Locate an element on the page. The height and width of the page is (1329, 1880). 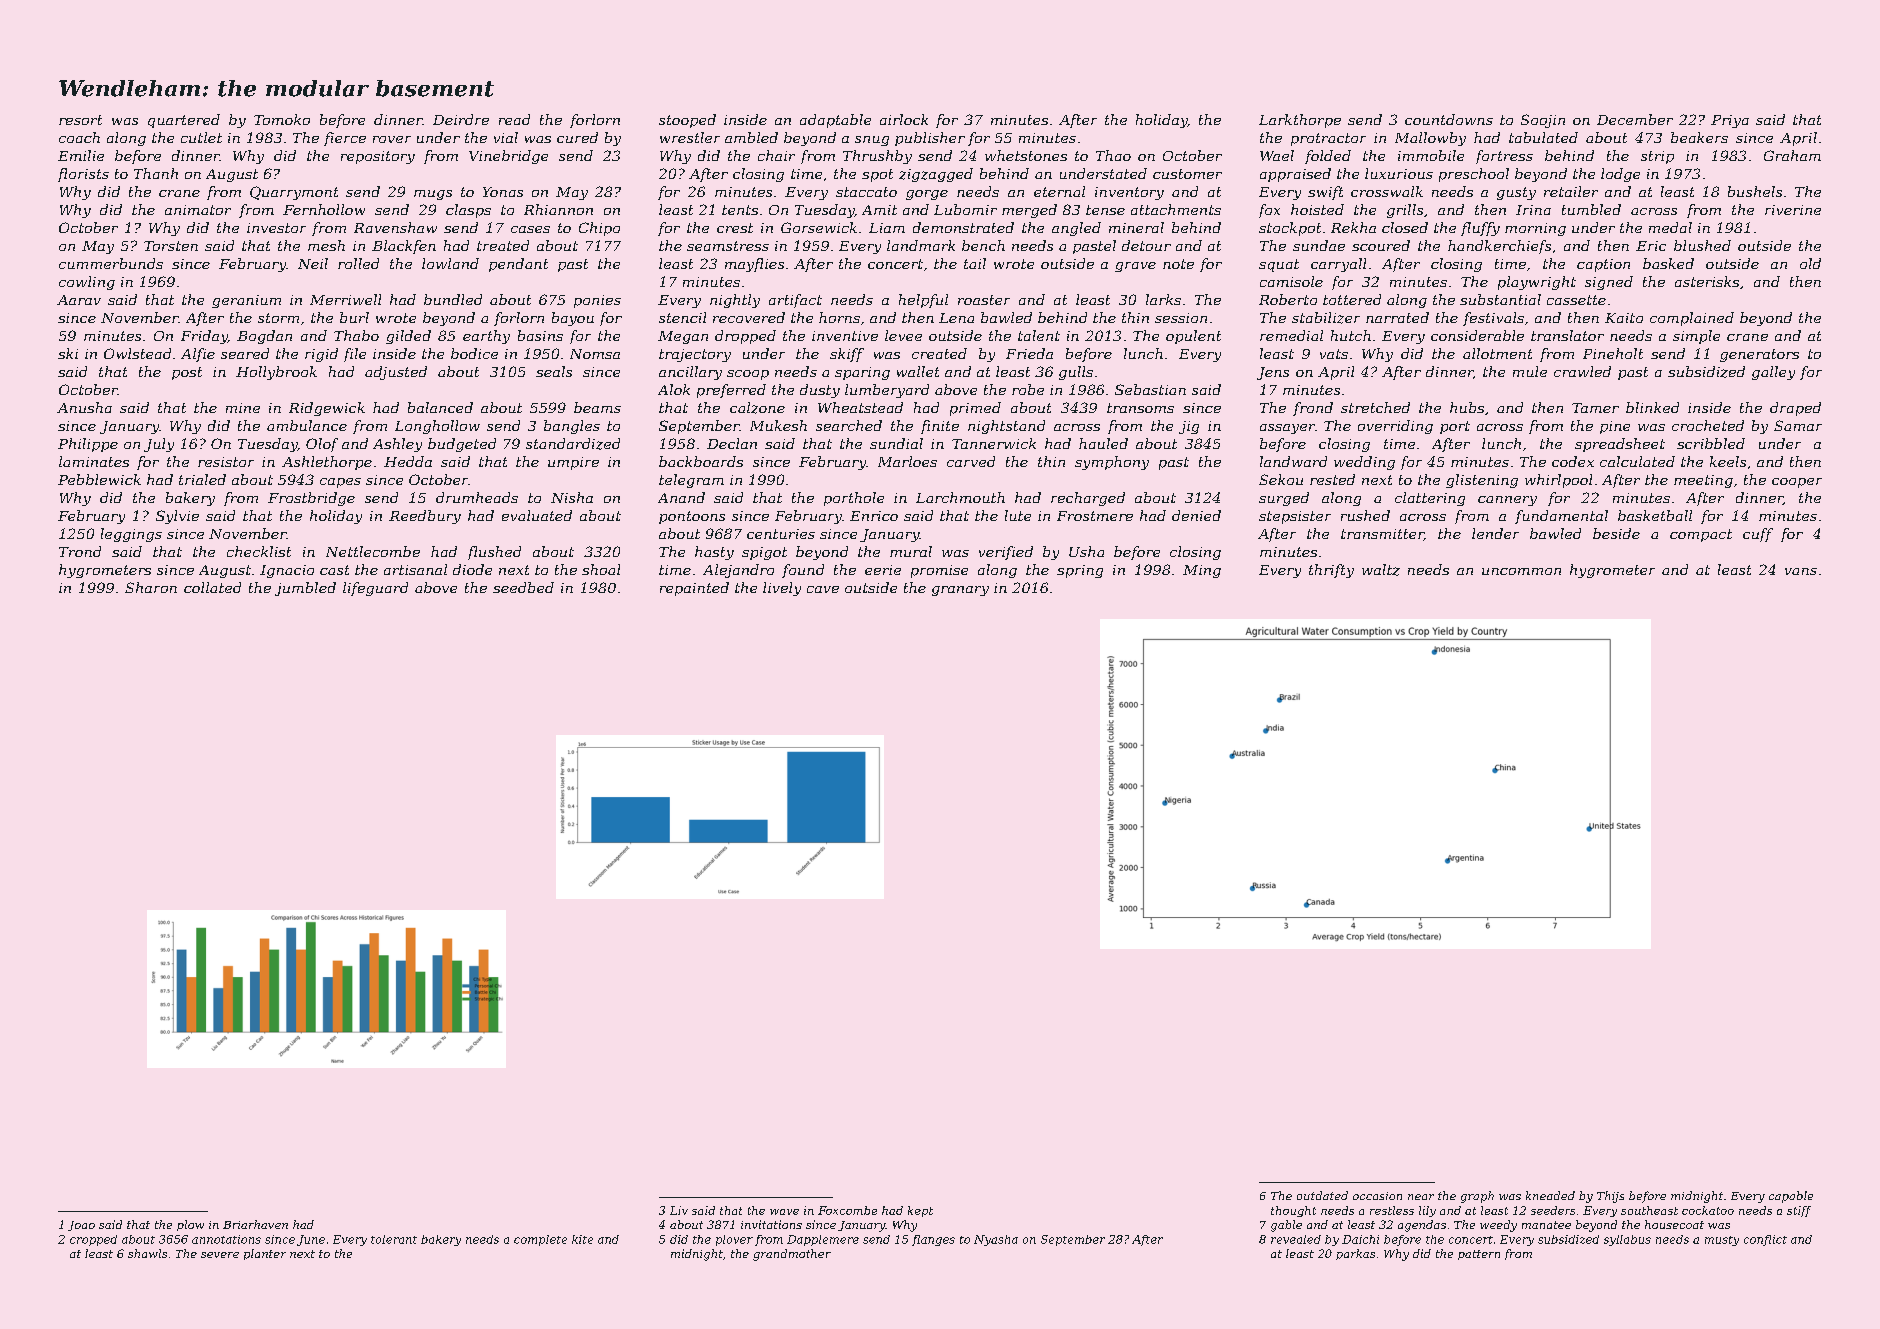
uncommon is located at coordinates (1521, 571).
